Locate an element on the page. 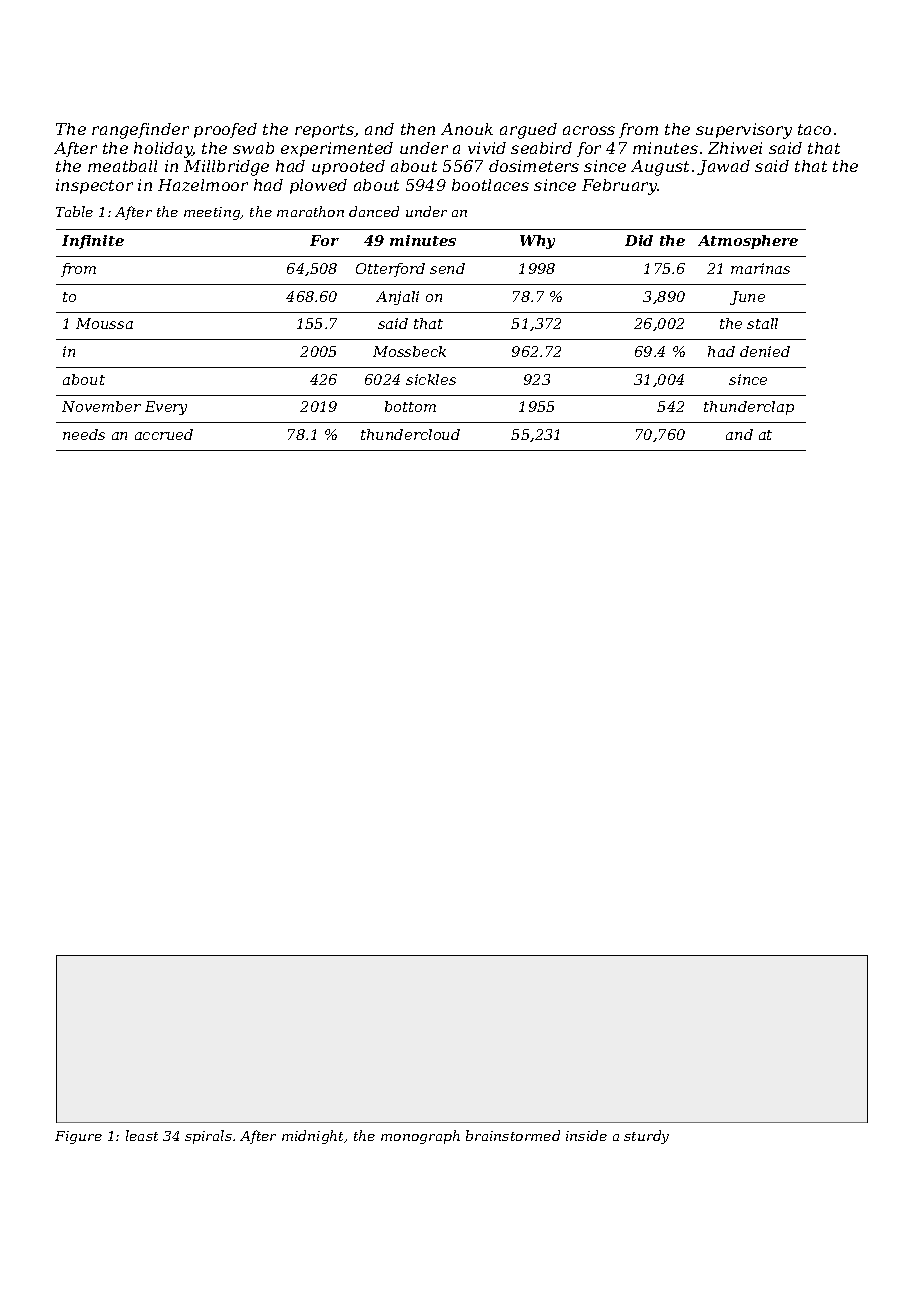 The width and height of the document is (924, 1314). sturdy is located at coordinates (646, 1137).
